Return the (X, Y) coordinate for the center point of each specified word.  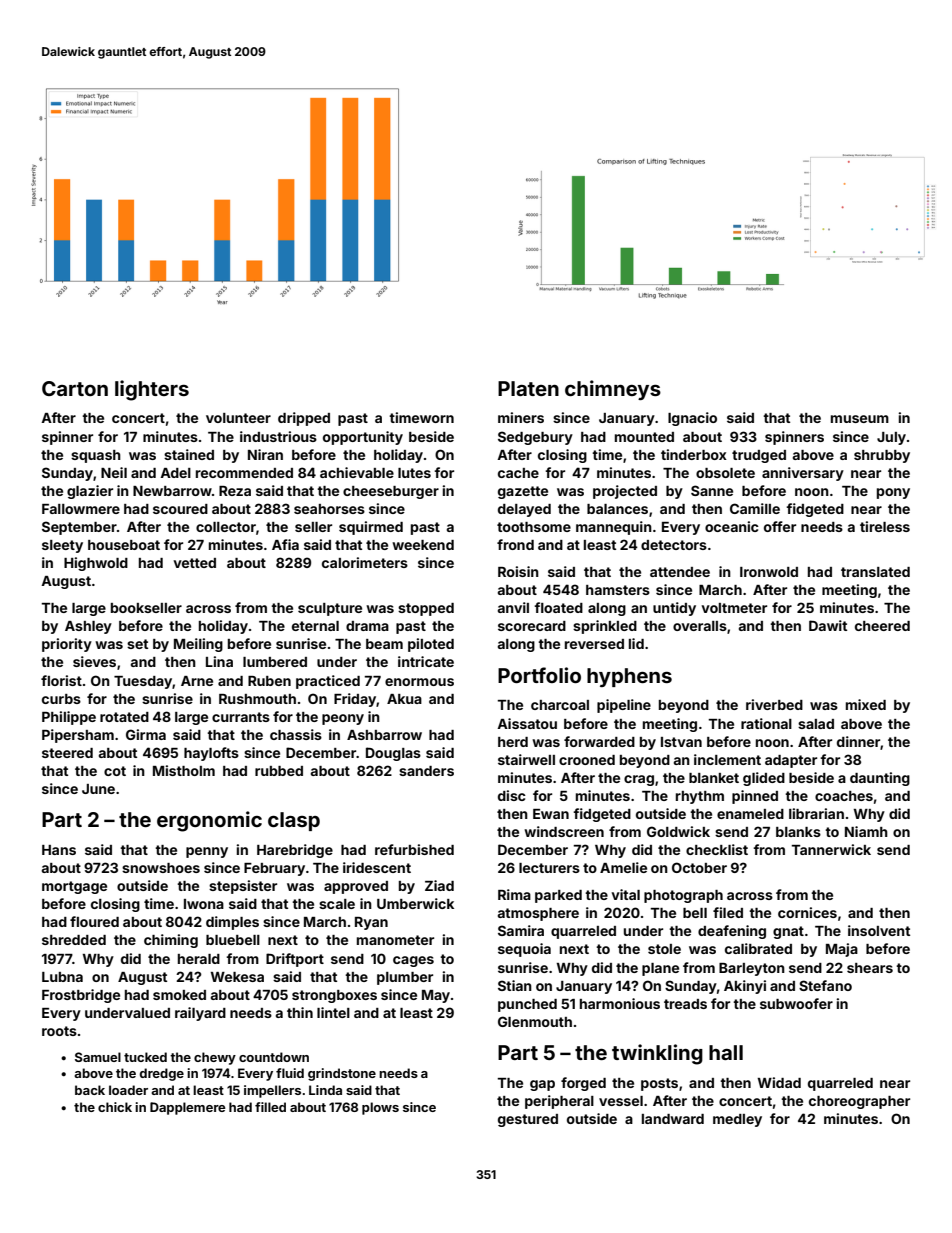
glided (764, 779)
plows (380, 1108)
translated (875, 572)
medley (737, 1120)
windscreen (564, 831)
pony (893, 493)
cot (115, 771)
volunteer (238, 418)
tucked (145, 1057)
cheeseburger (391, 492)
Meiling (198, 645)
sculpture (330, 609)
